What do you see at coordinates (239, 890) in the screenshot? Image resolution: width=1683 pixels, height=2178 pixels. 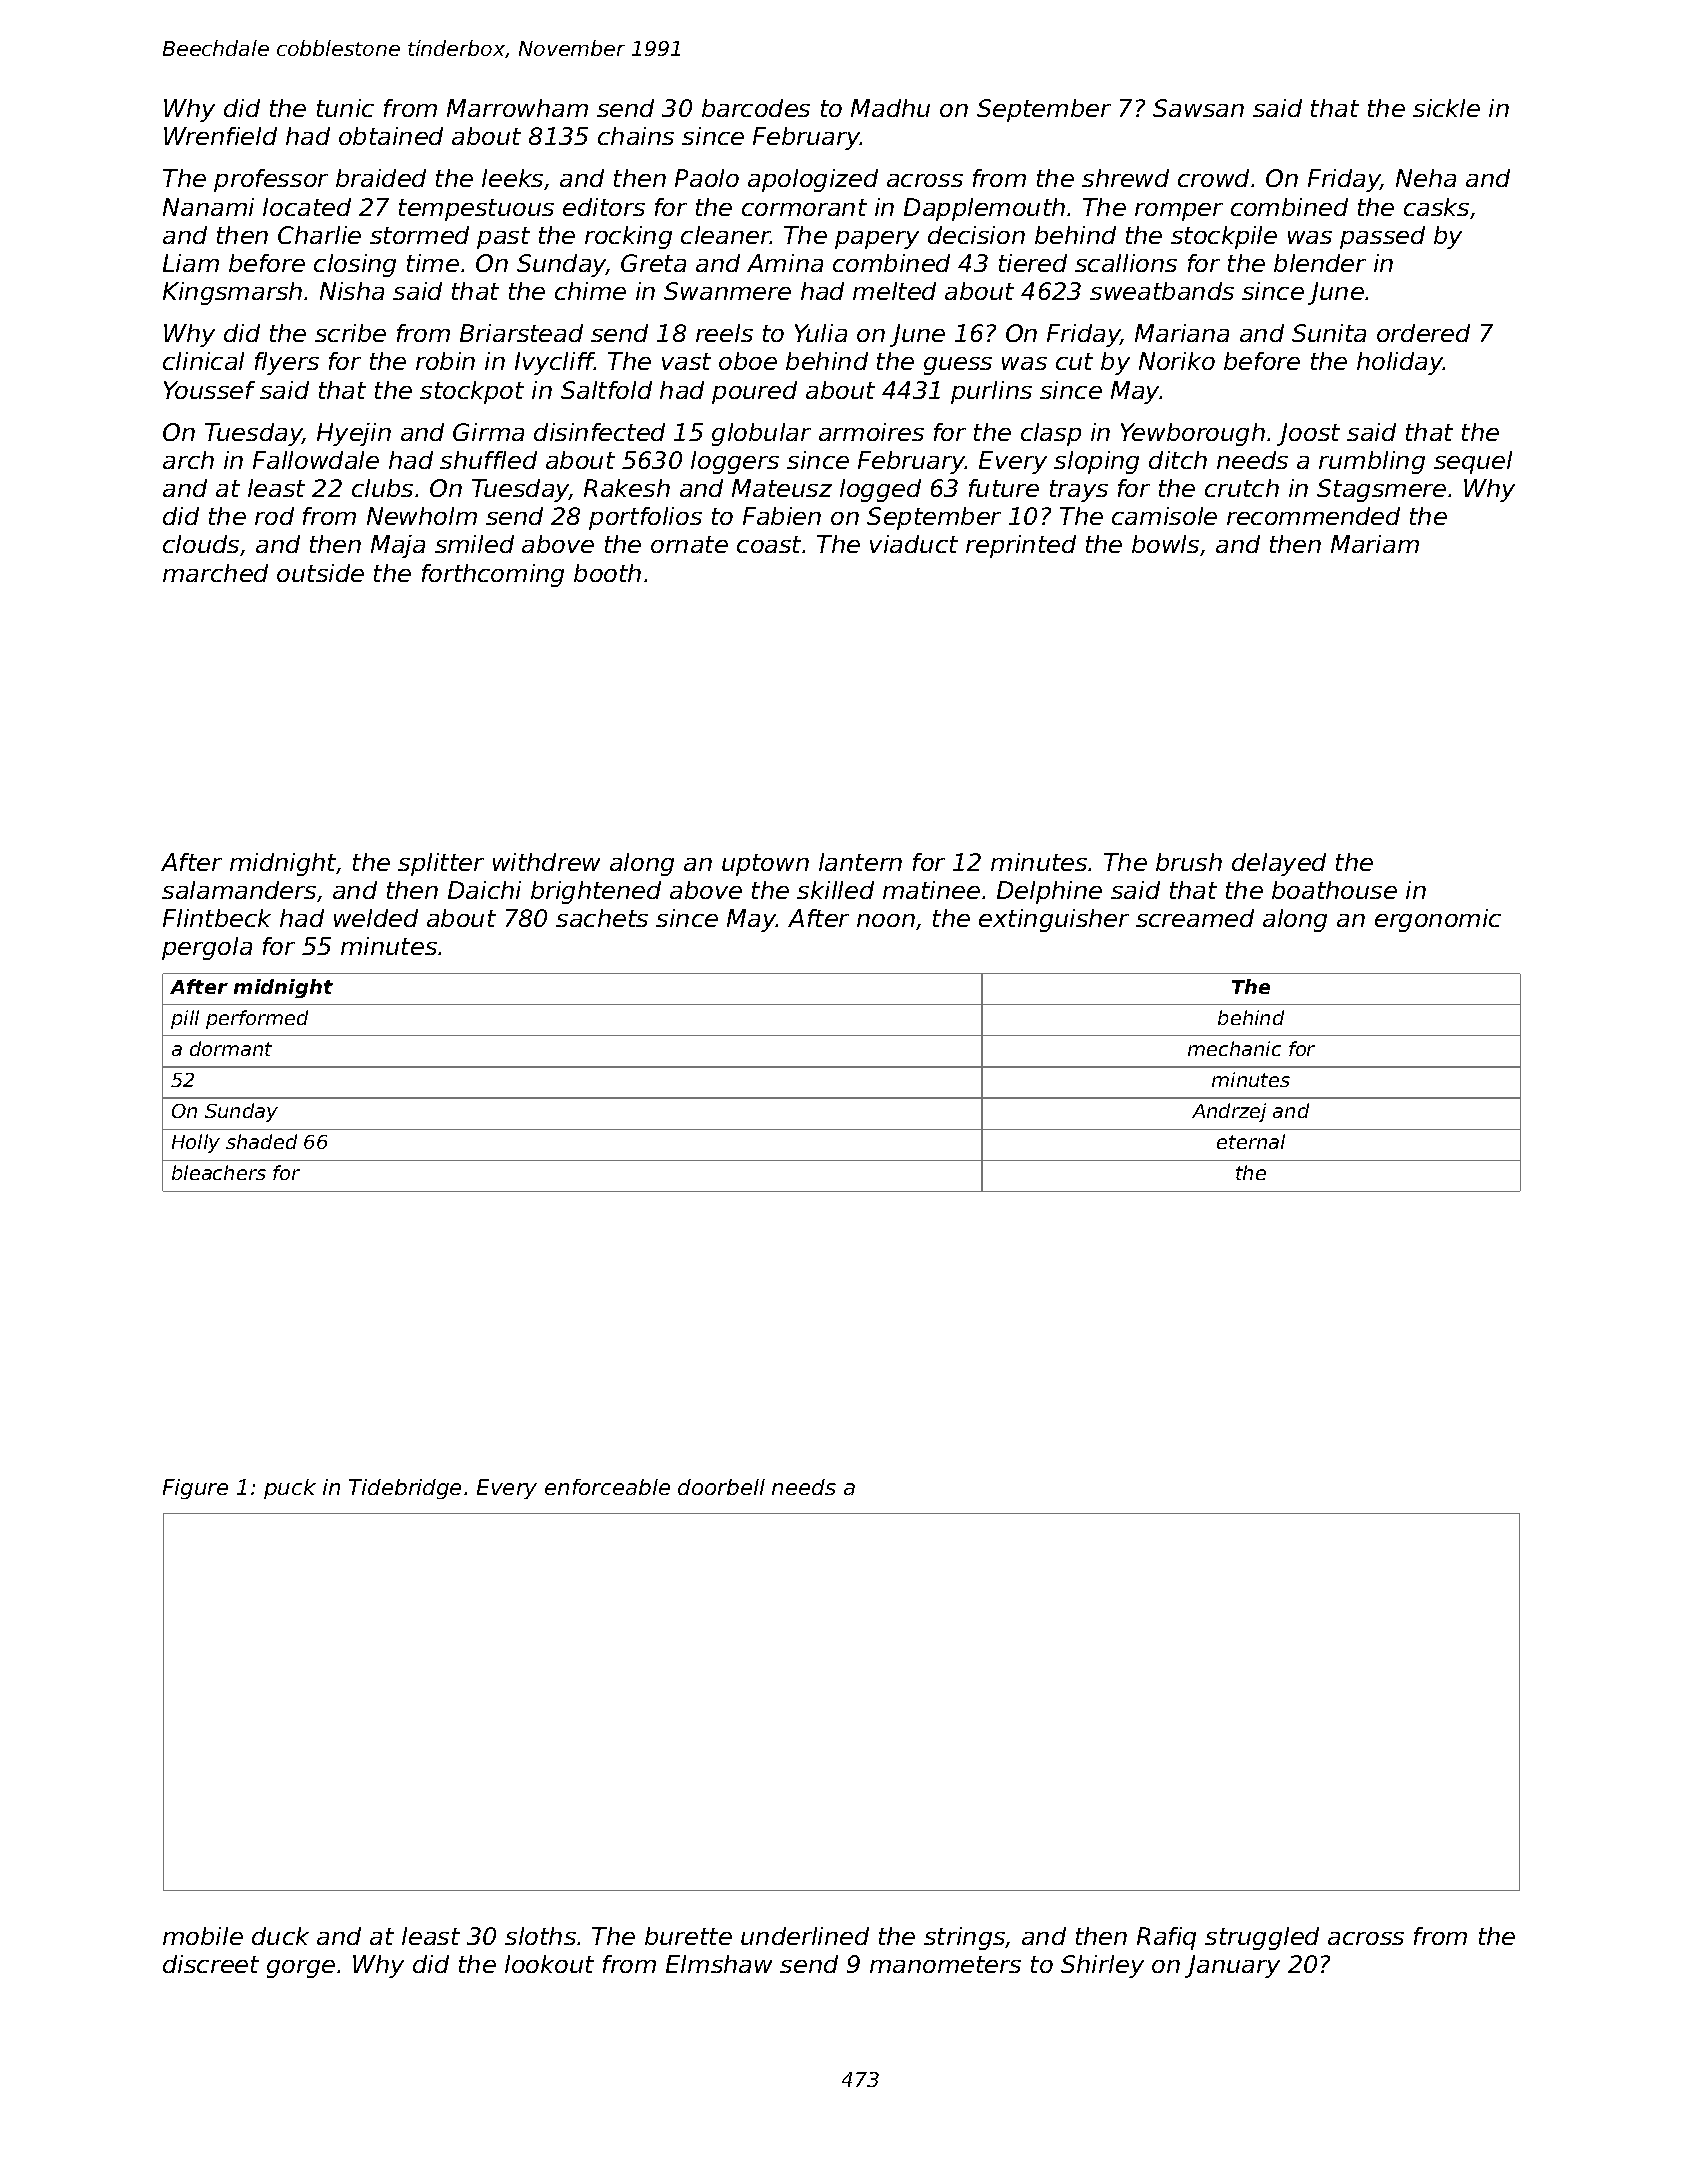 I see `salamanders` at bounding box center [239, 890].
